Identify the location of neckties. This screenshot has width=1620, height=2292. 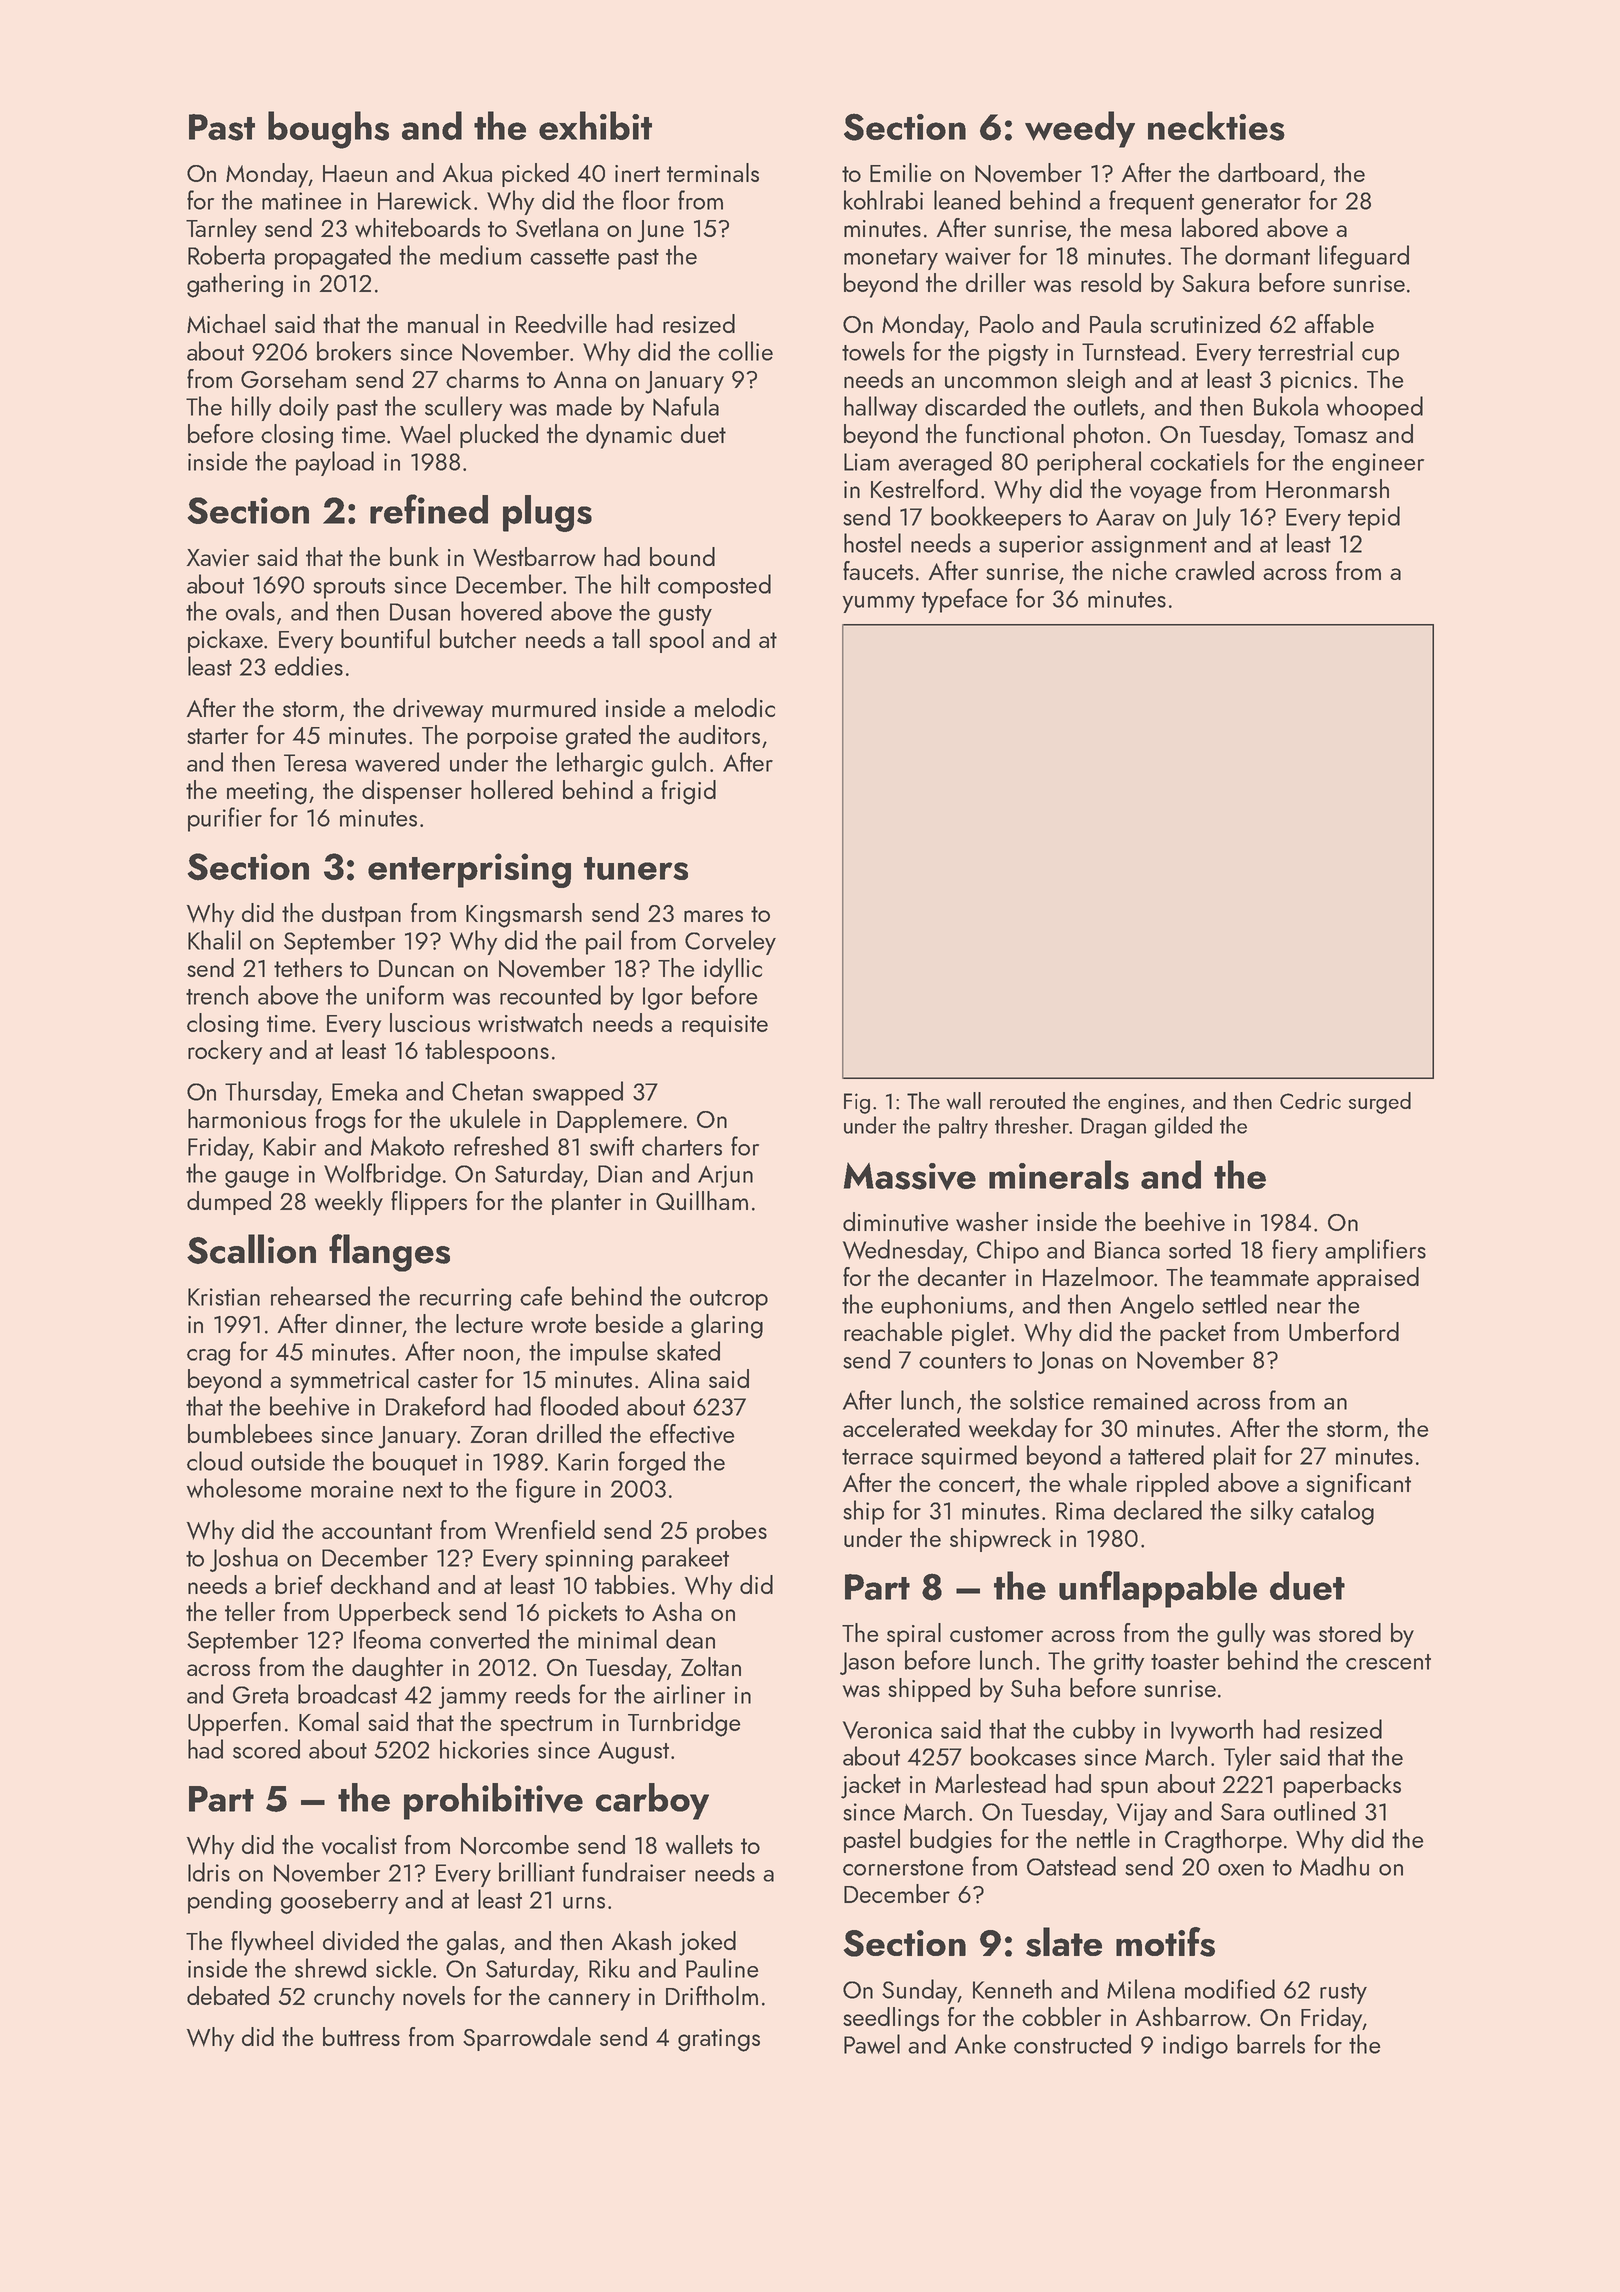
(1216, 126).
